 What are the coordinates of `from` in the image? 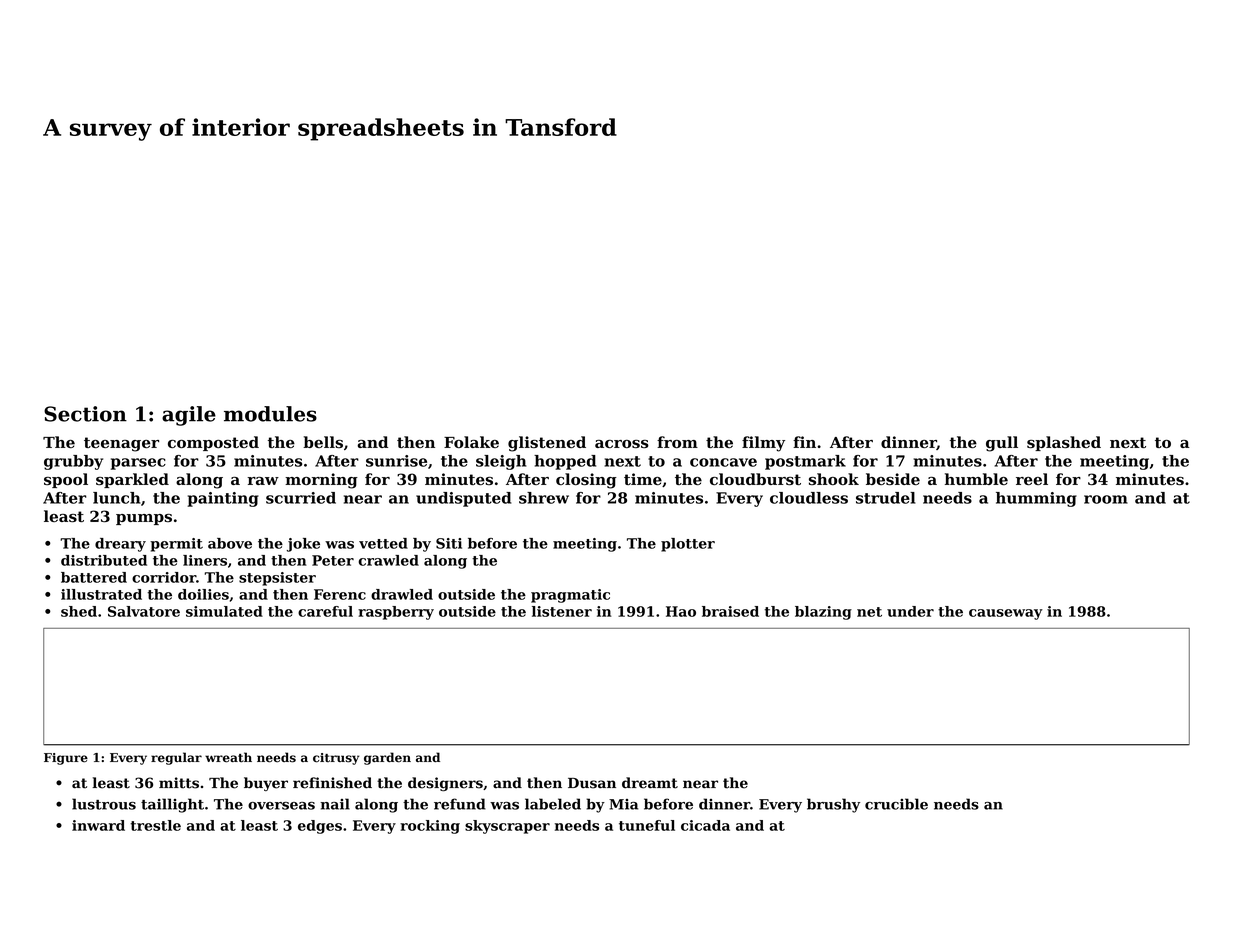 It's located at (677, 442).
